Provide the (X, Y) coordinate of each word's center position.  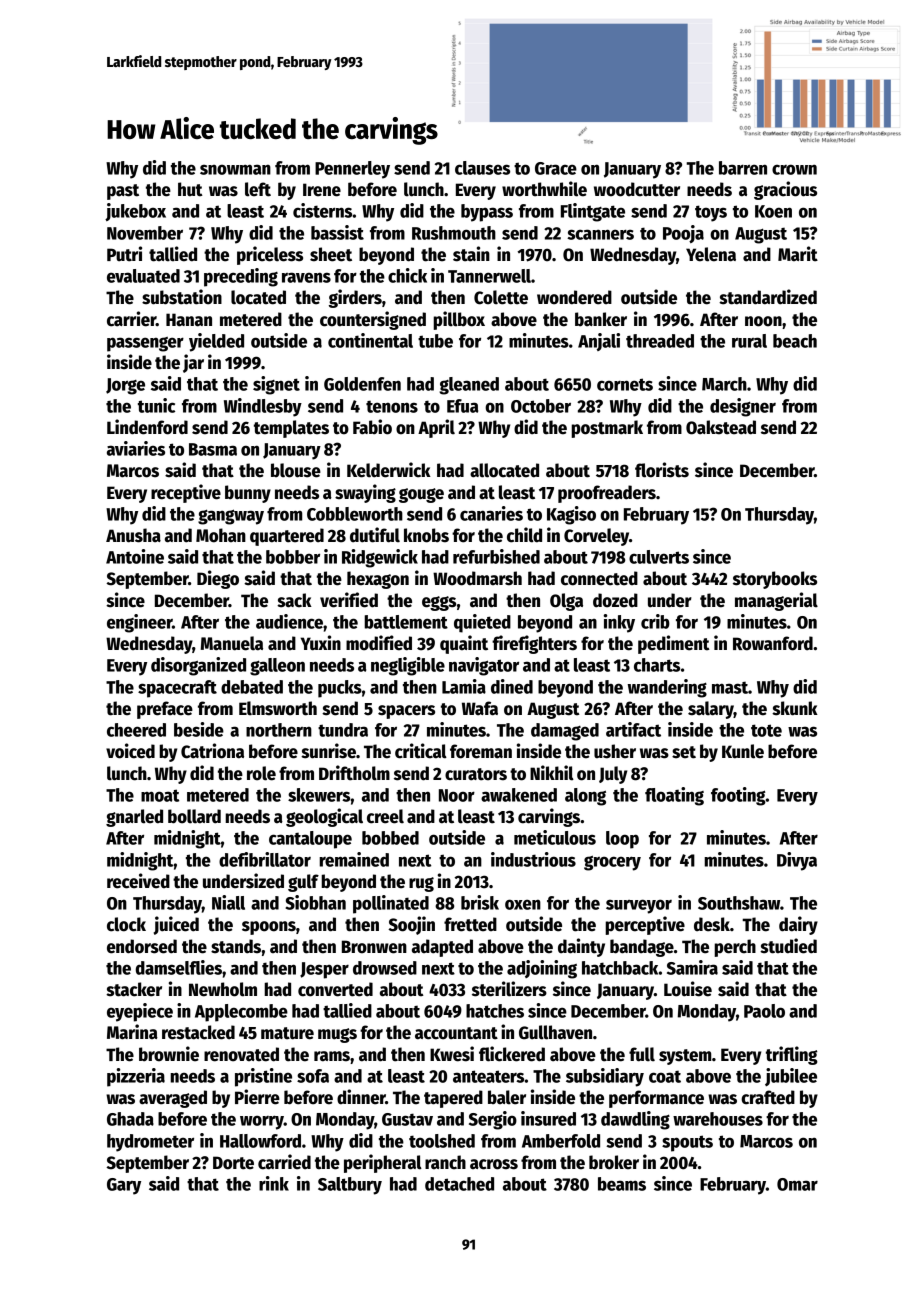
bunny (248, 494)
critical (421, 751)
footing (738, 796)
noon (763, 321)
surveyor (639, 906)
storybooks (775, 580)
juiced (176, 925)
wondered (574, 297)
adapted (442, 948)
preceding (241, 277)
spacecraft (177, 689)
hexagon (378, 580)
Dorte (233, 1163)
